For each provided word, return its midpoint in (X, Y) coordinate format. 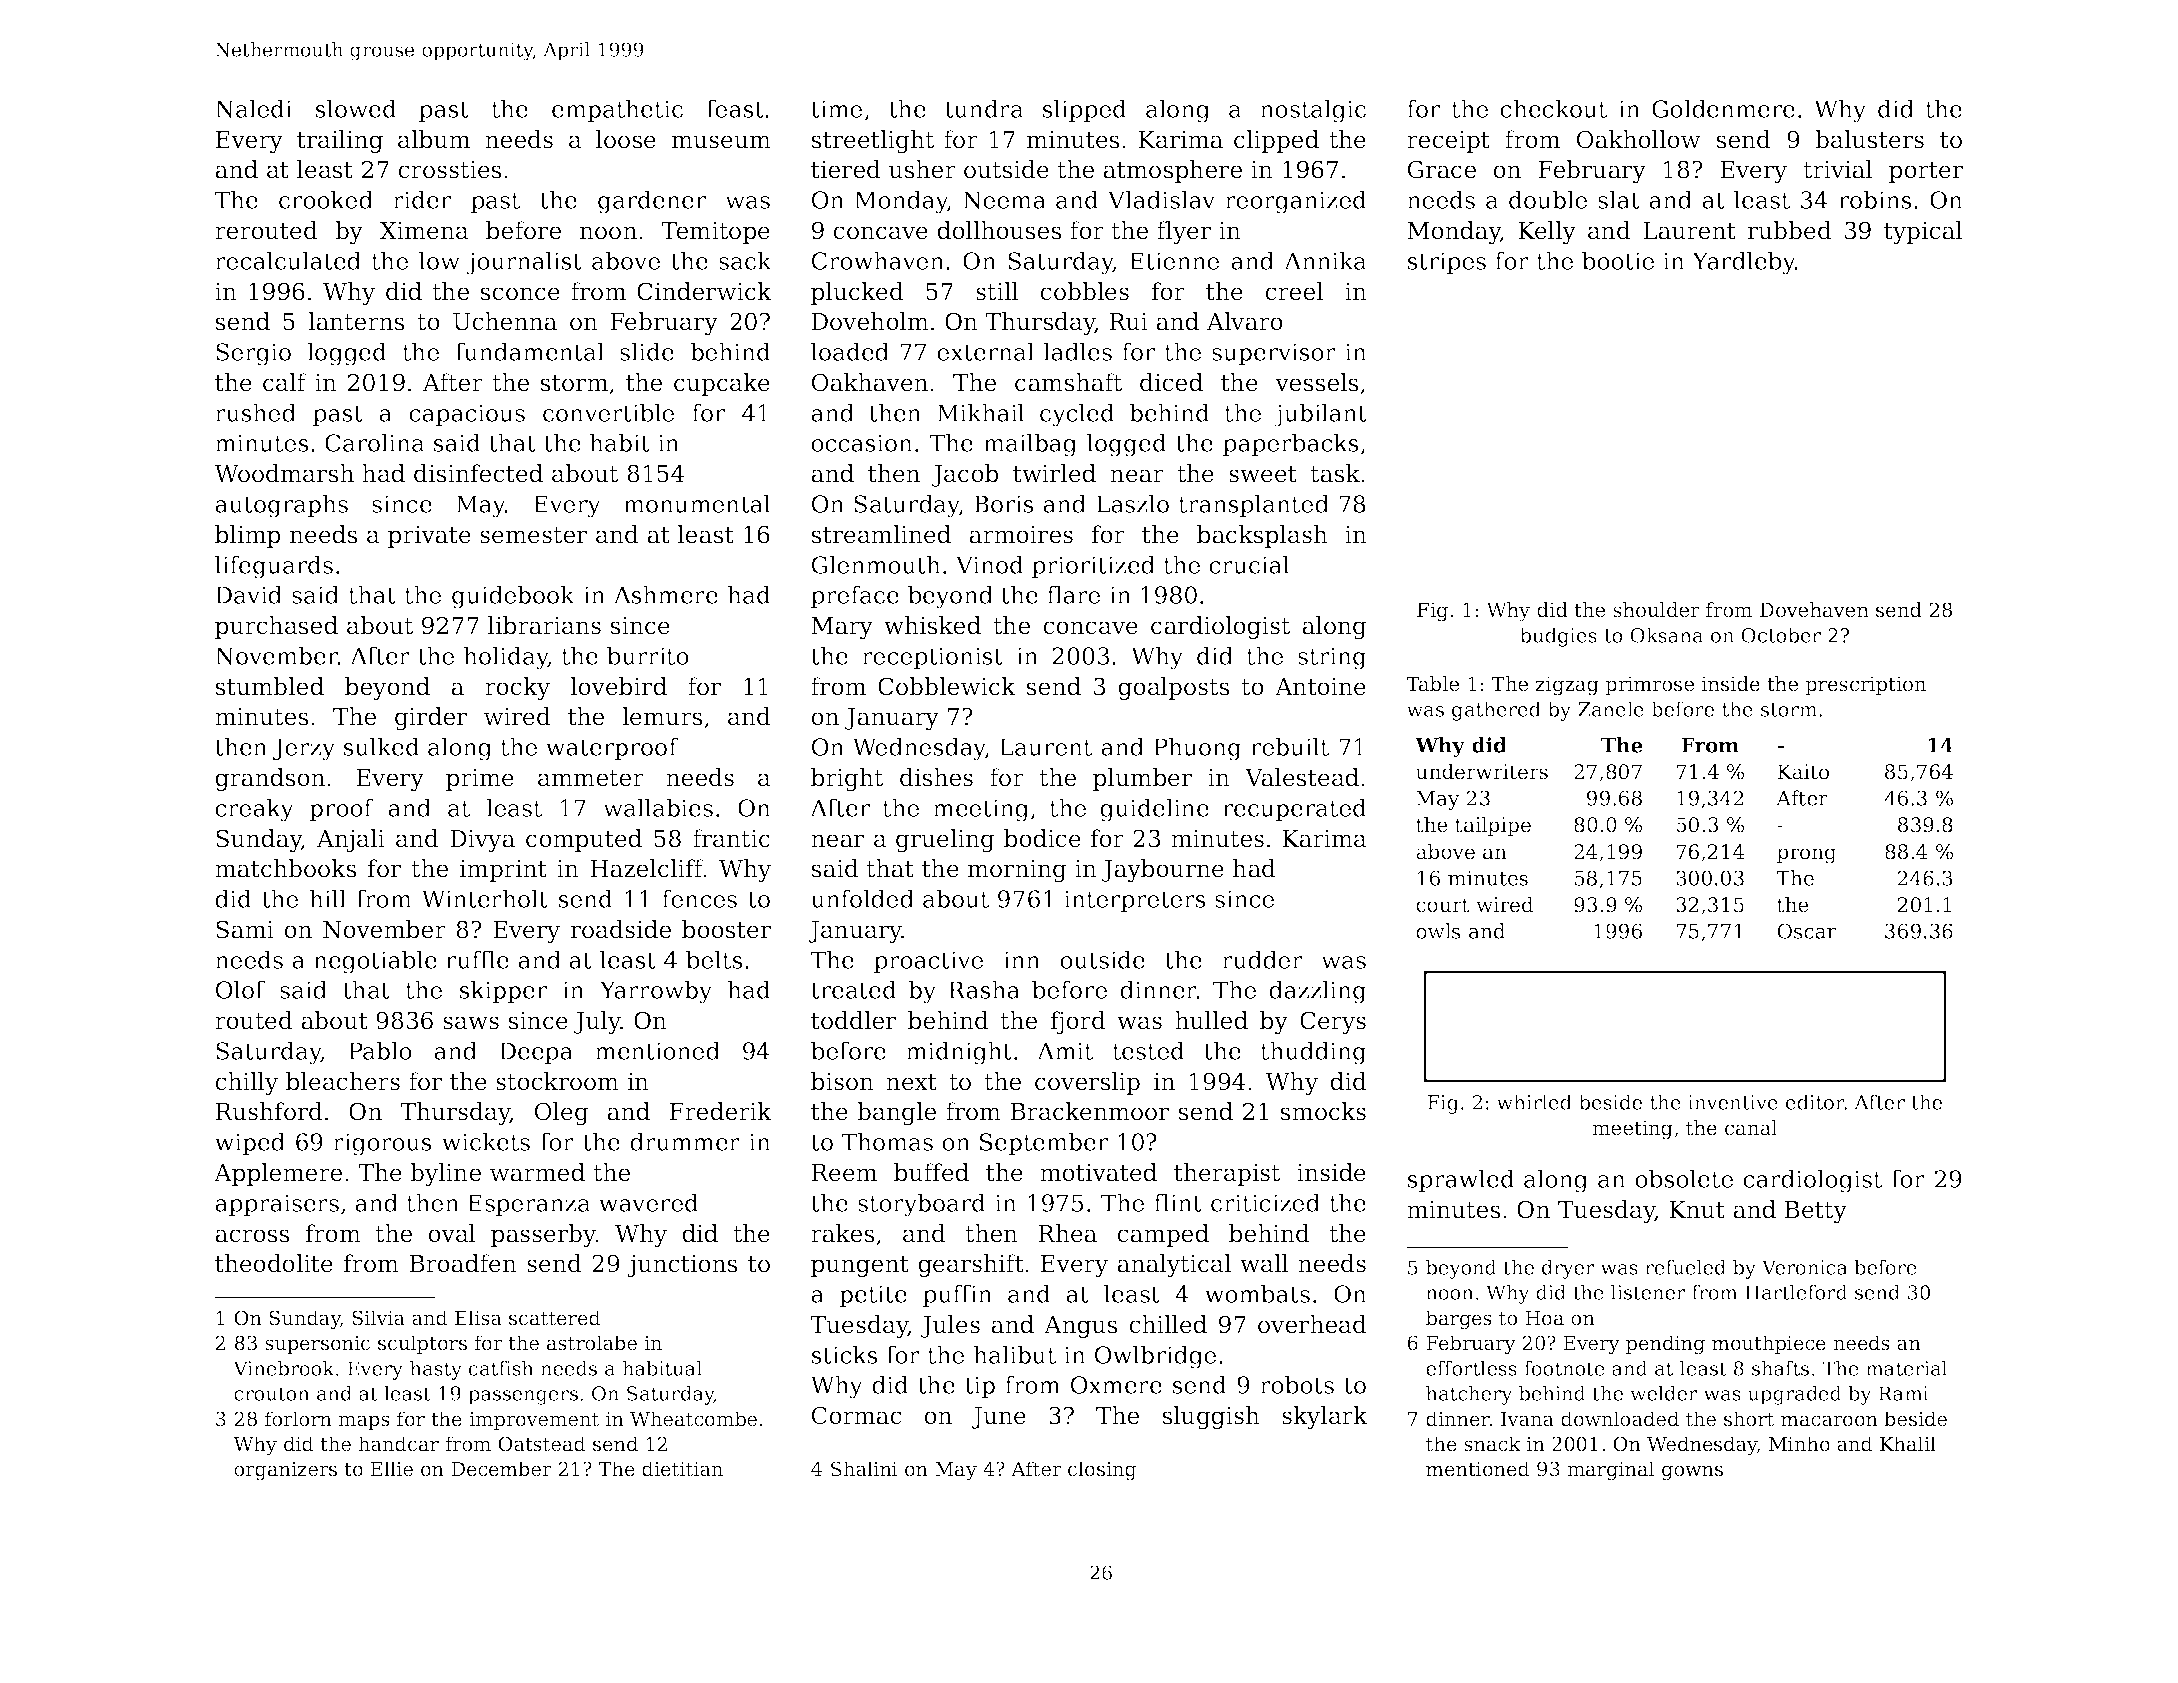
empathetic (617, 111)
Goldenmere (1723, 108)
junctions (683, 1266)
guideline (1154, 810)
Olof (240, 989)
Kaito (1803, 772)
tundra (984, 108)
